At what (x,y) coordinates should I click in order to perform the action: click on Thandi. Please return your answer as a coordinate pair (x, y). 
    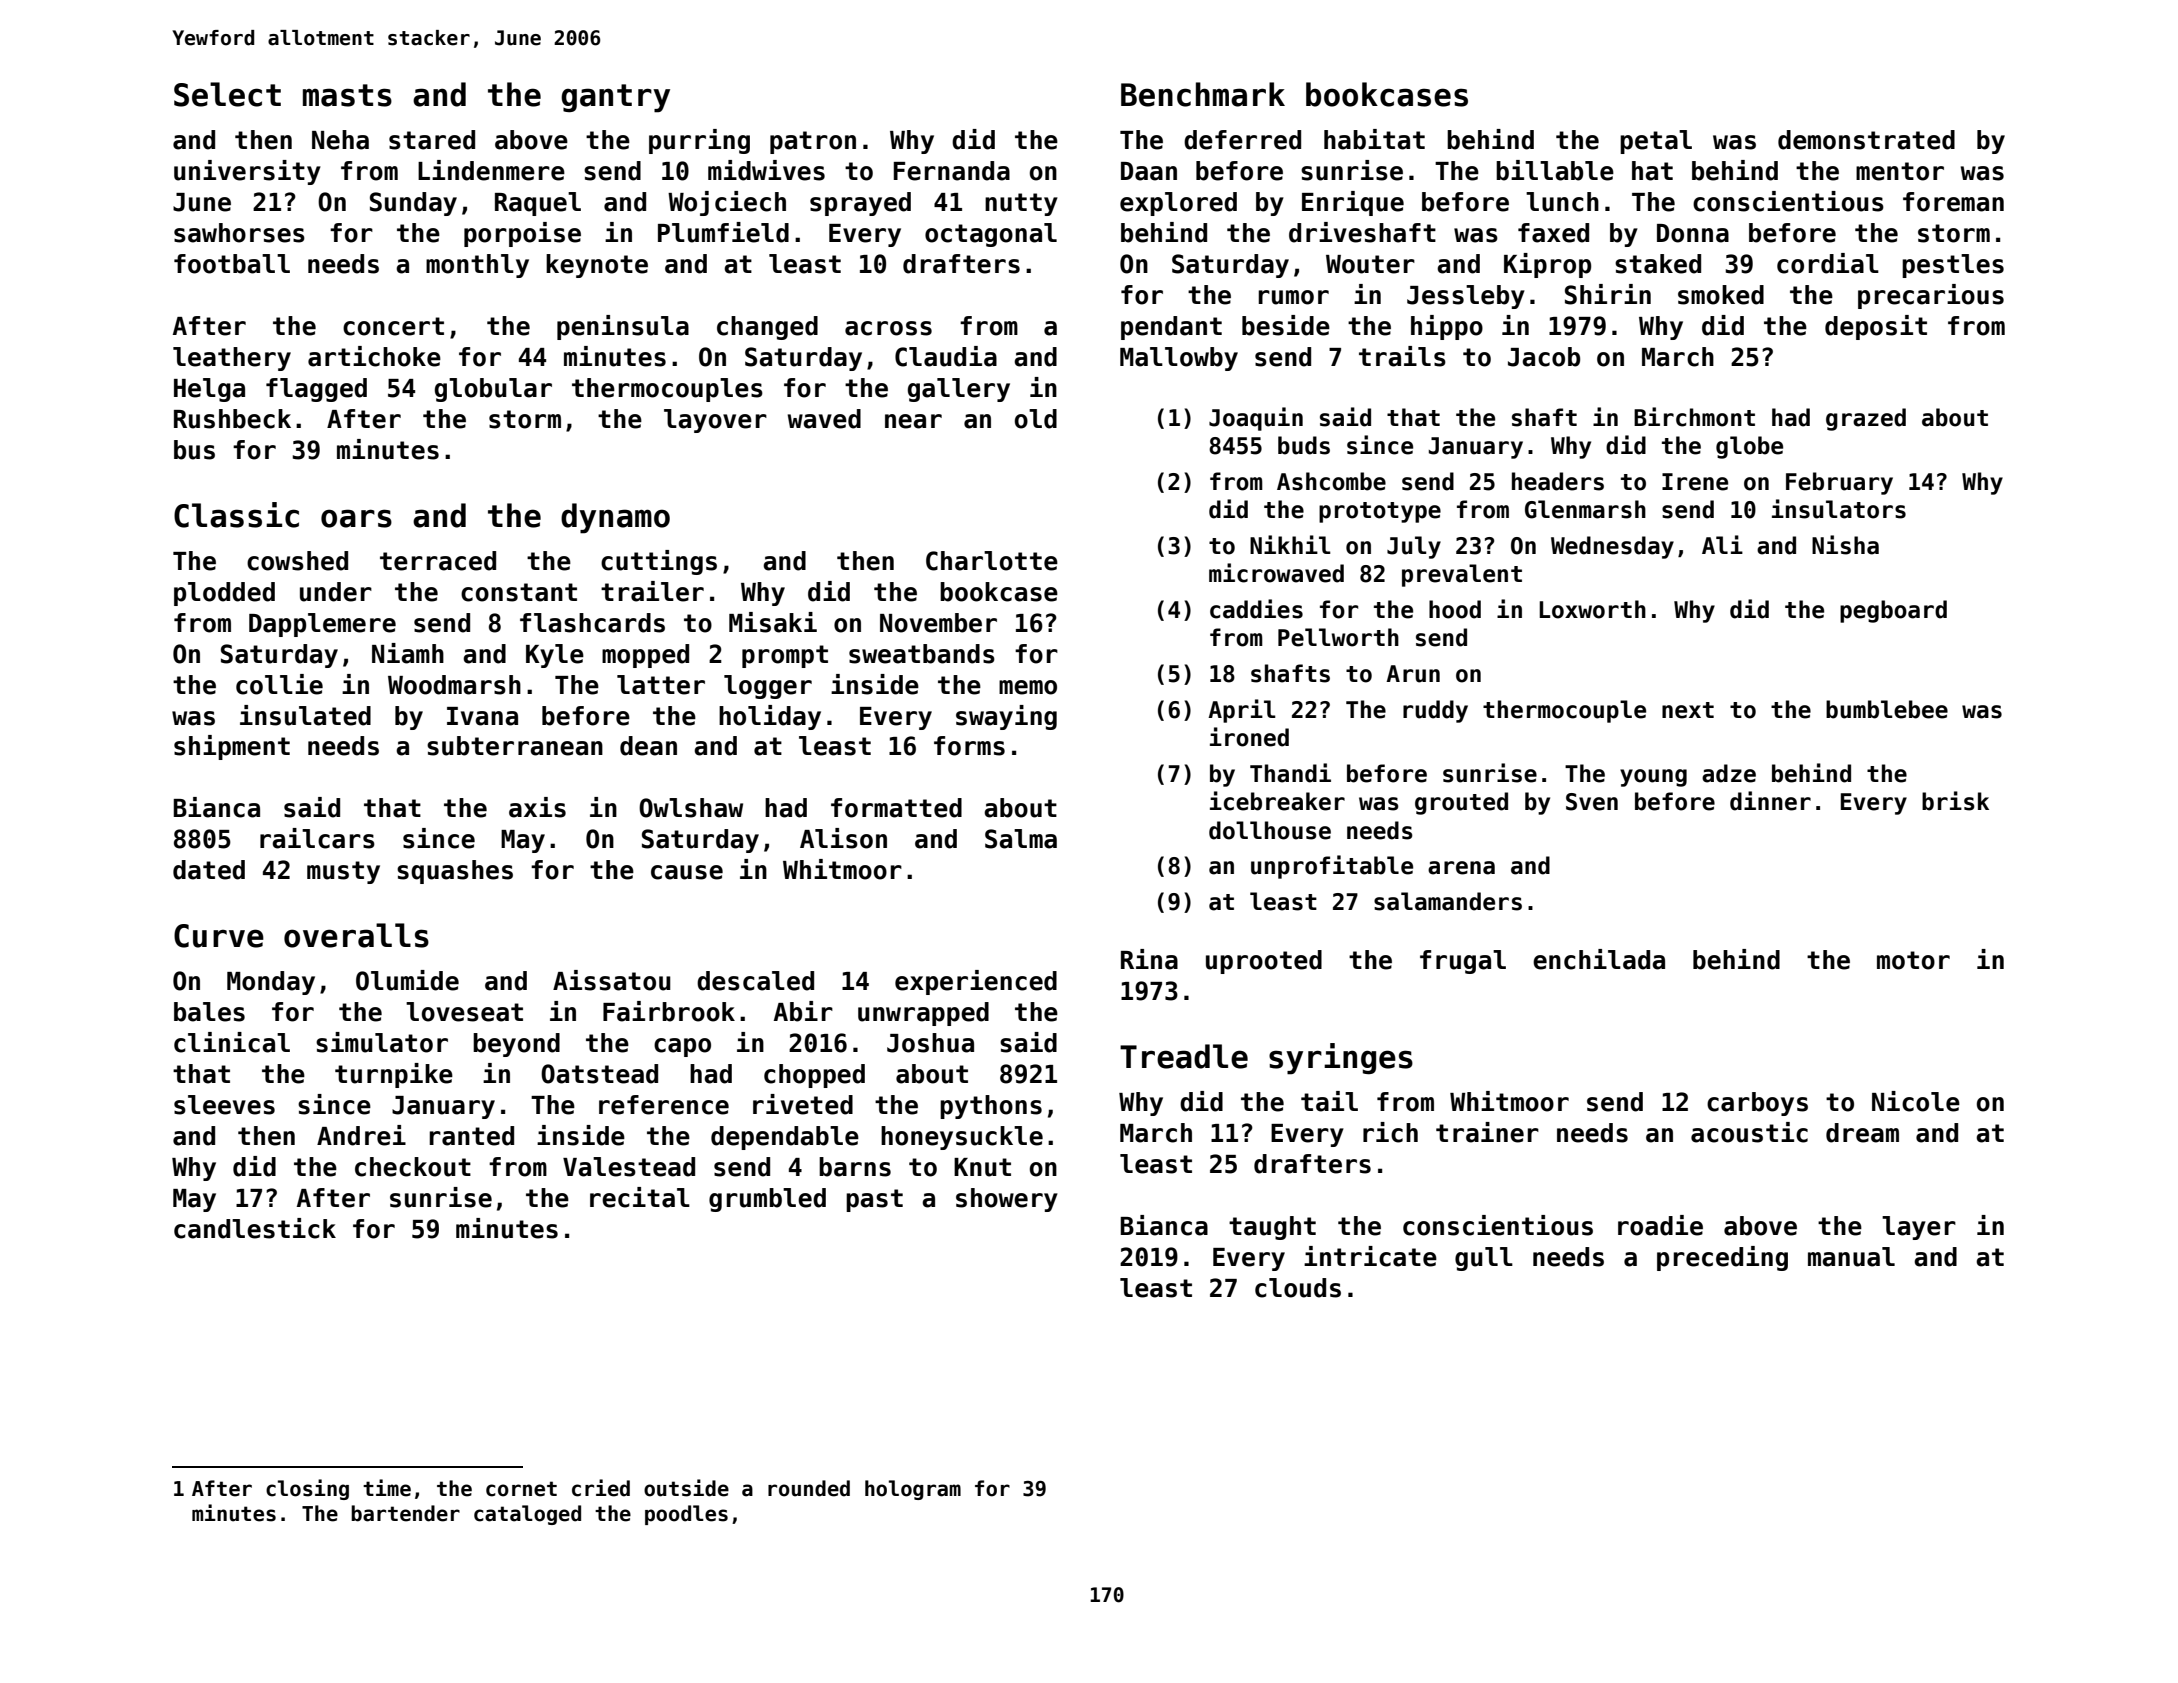
    Looking at the image, I should click on (1290, 773).
